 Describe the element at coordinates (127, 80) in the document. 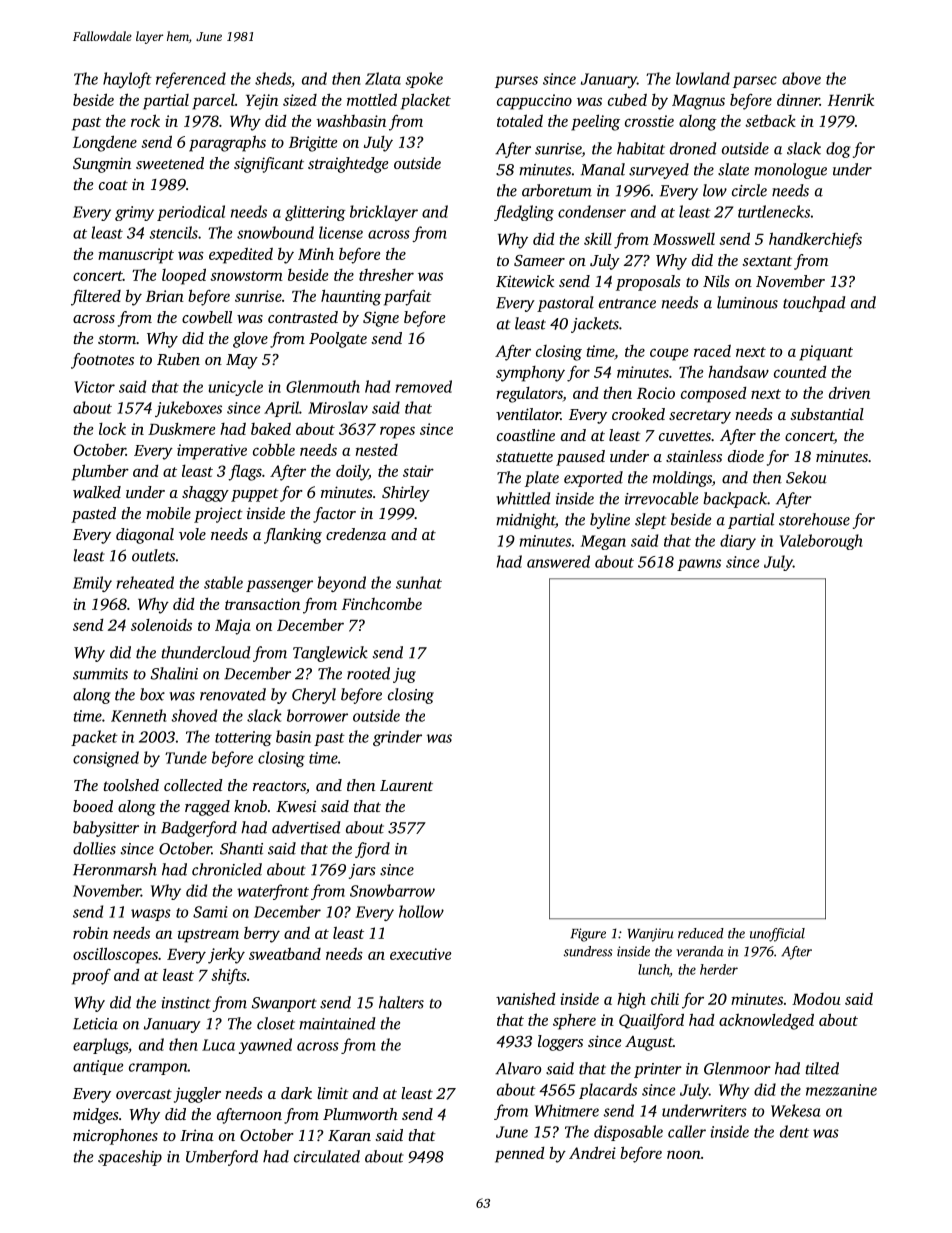

I see `hayloft` at that location.
